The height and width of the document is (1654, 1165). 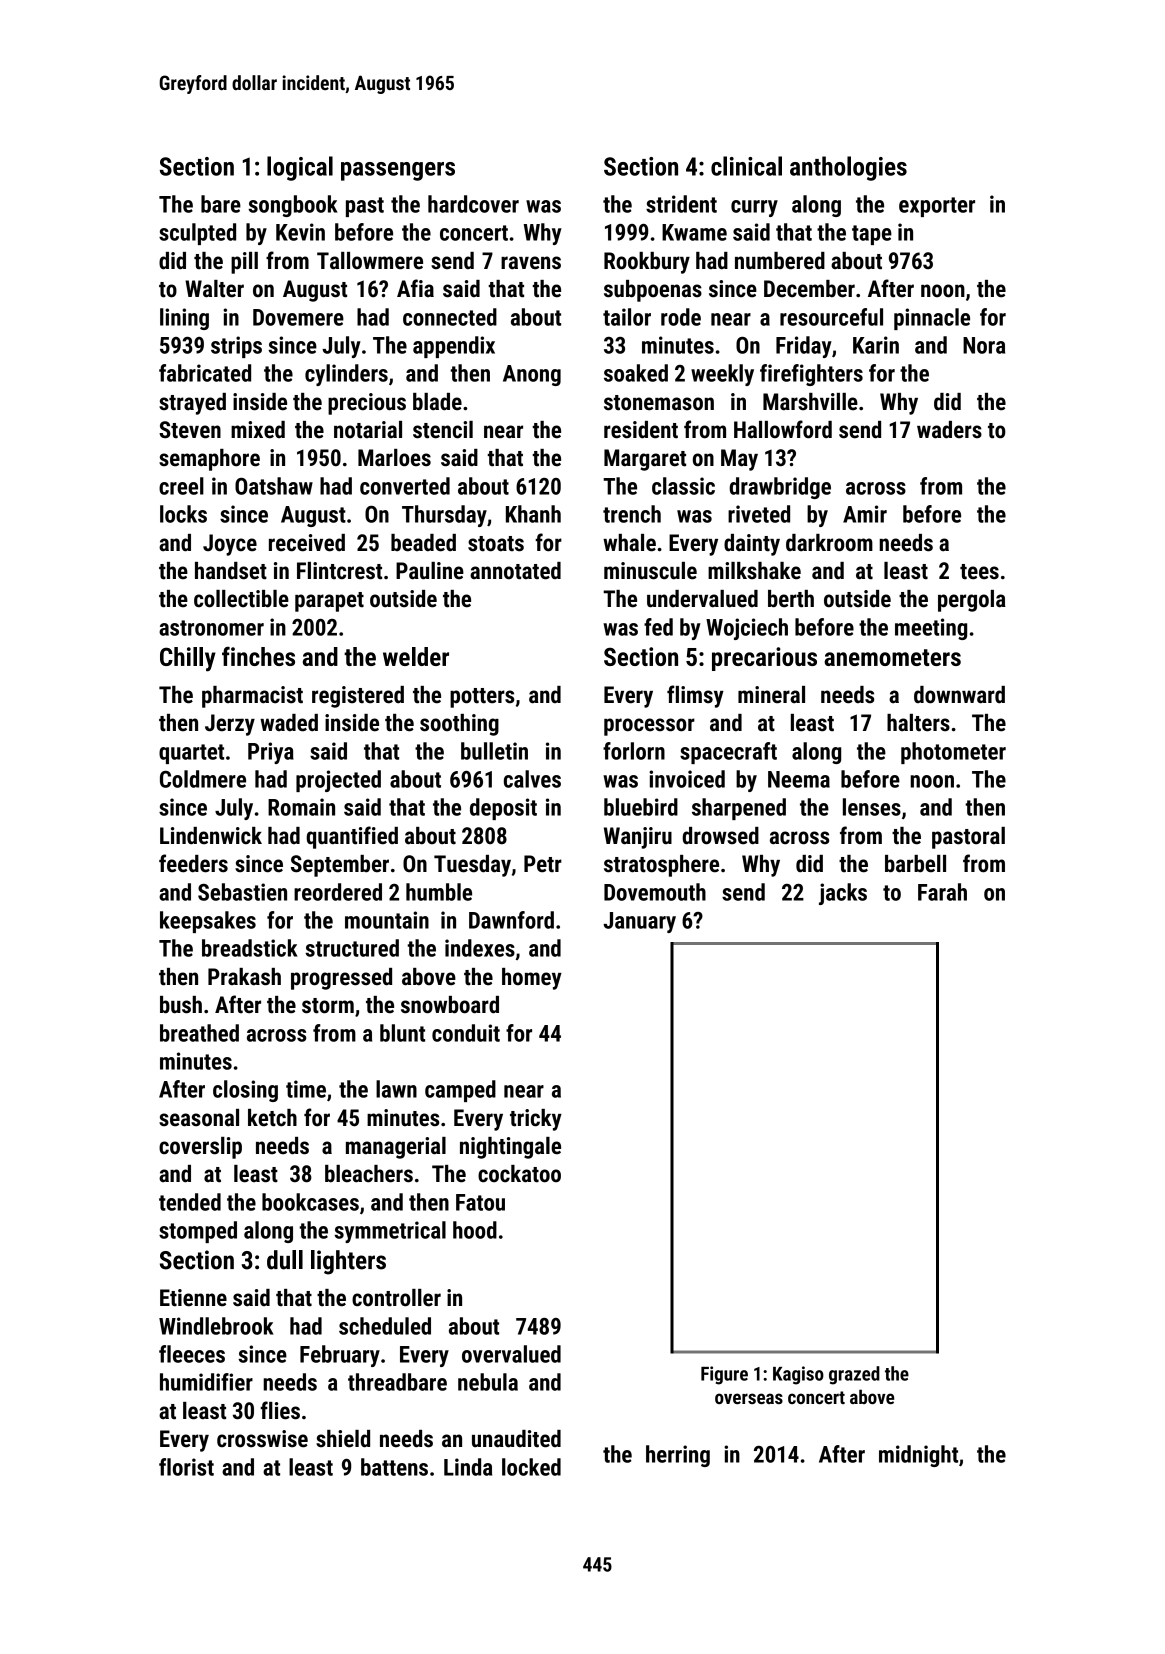 What do you see at coordinates (536, 1120) in the document?
I see `tricky` at bounding box center [536, 1120].
